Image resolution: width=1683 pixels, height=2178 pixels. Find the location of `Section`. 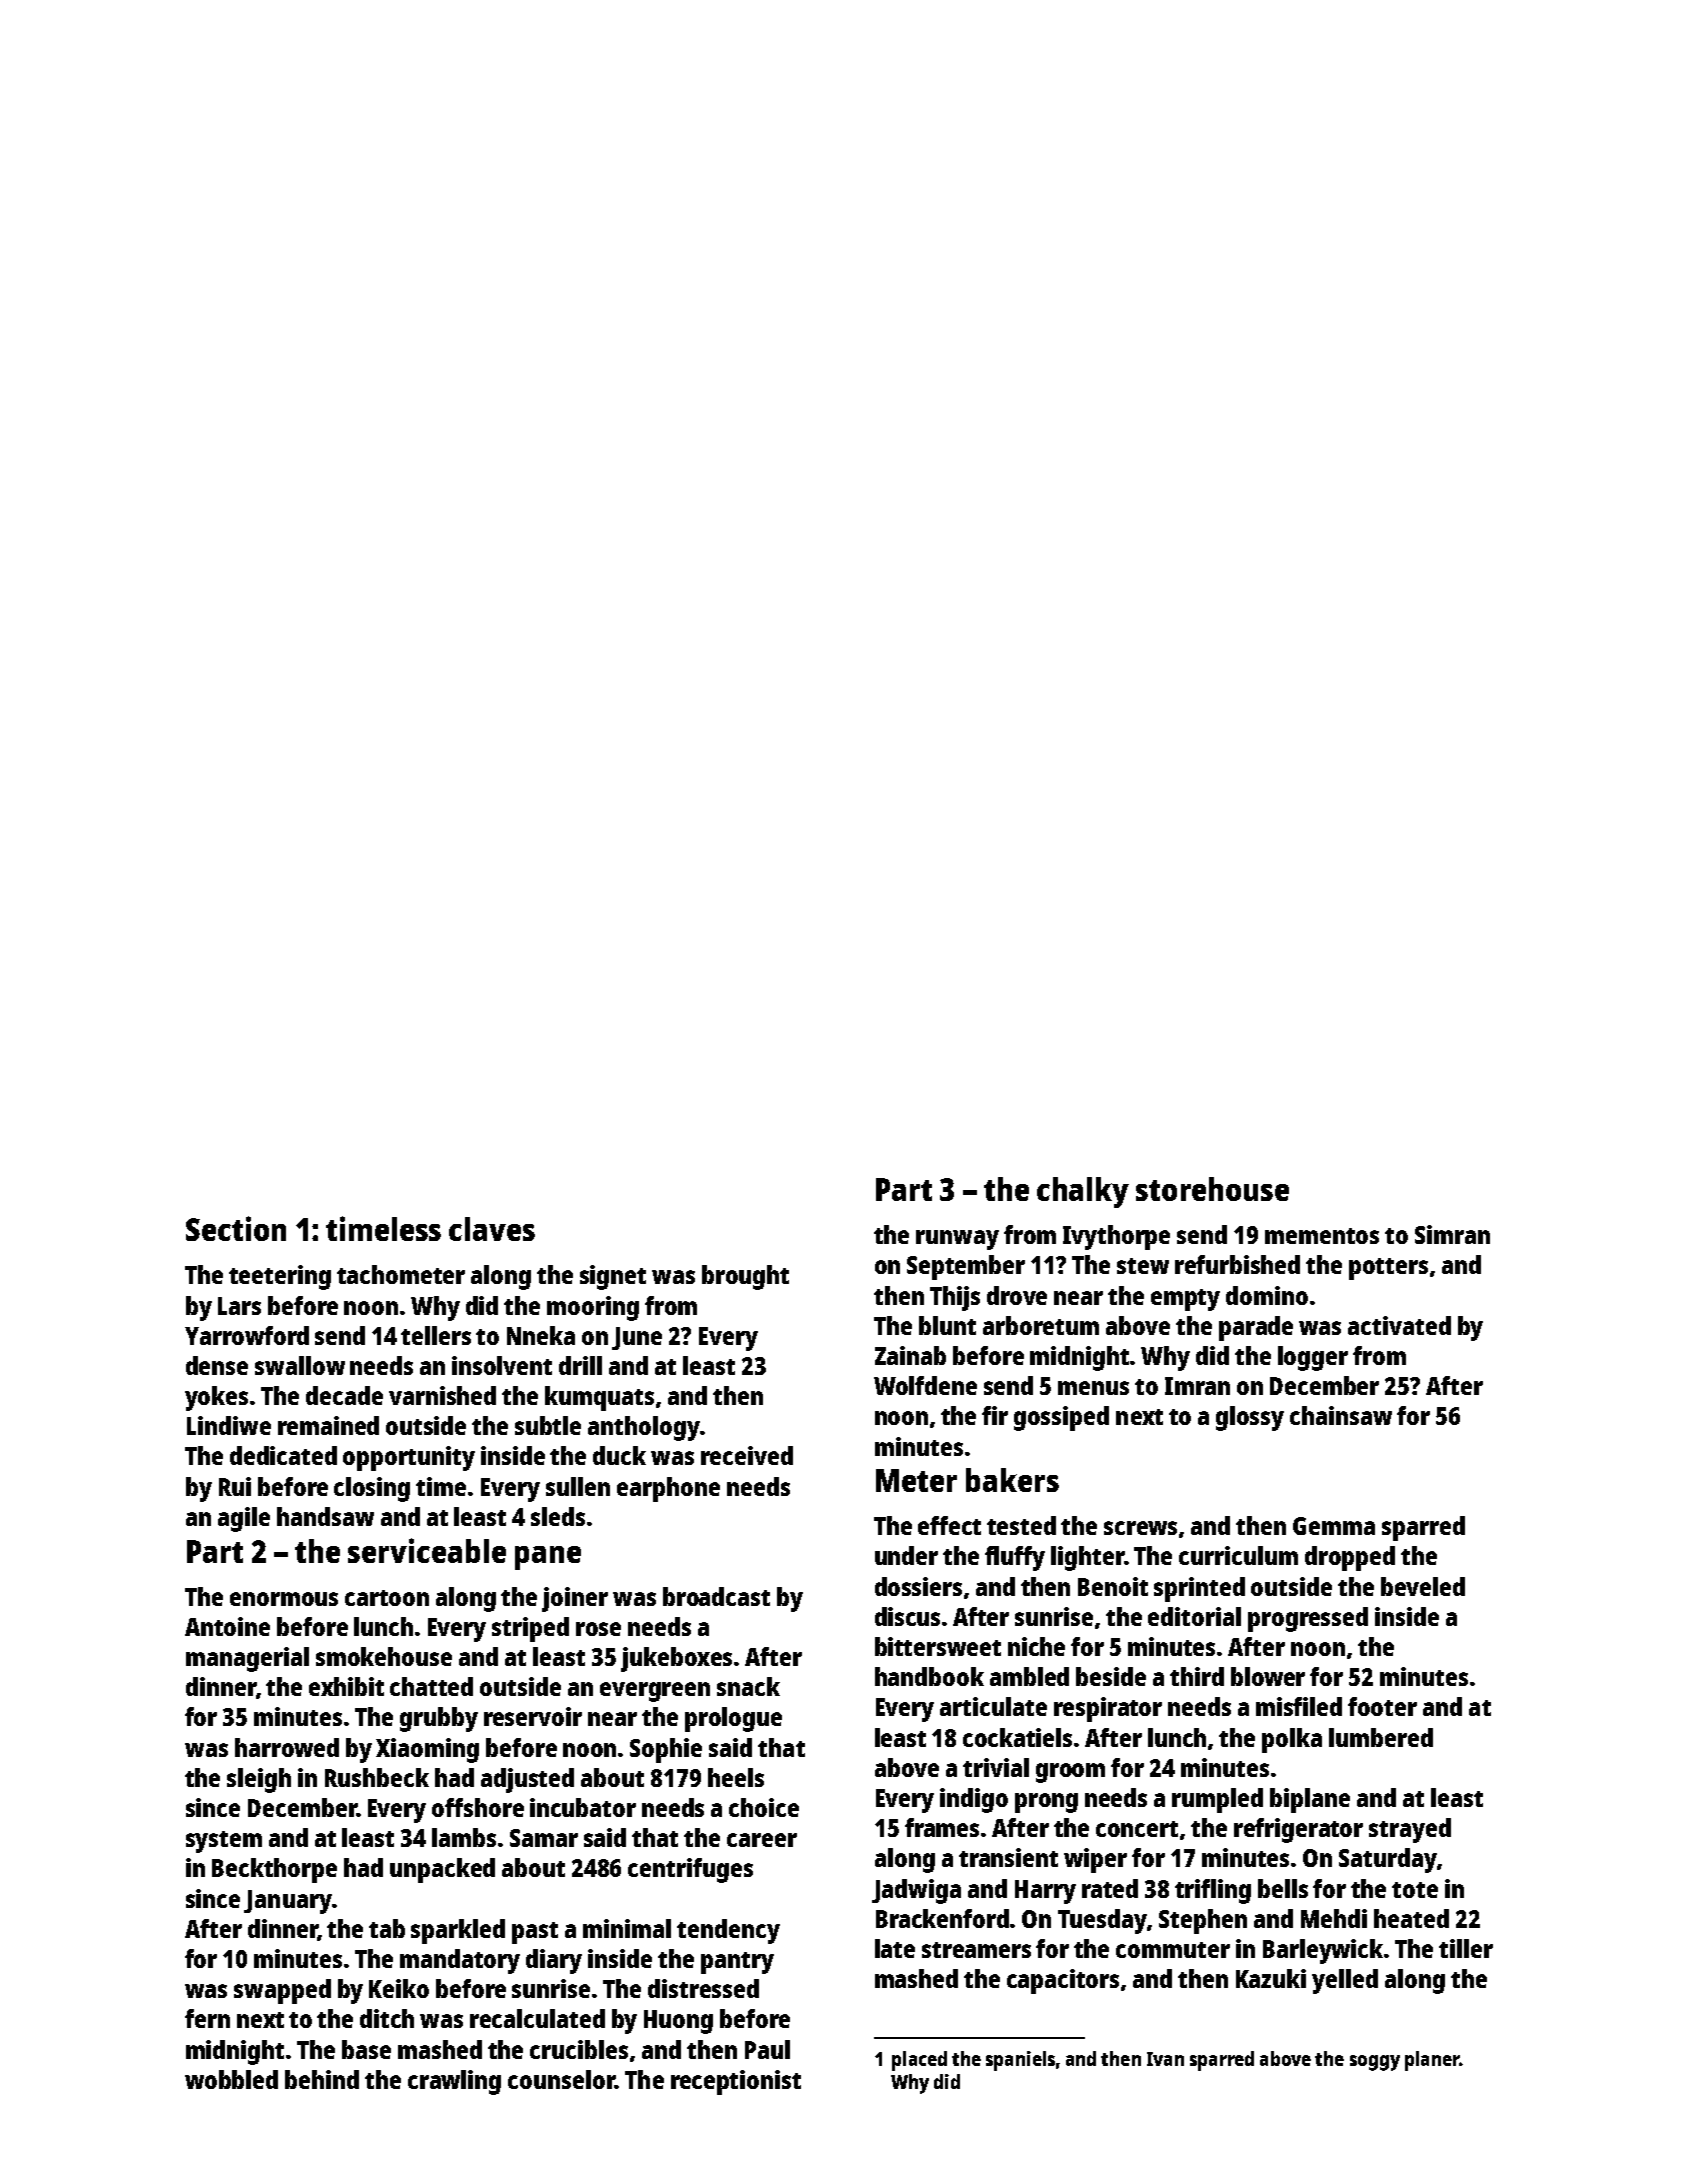

Section is located at coordinates (236, 1228).
